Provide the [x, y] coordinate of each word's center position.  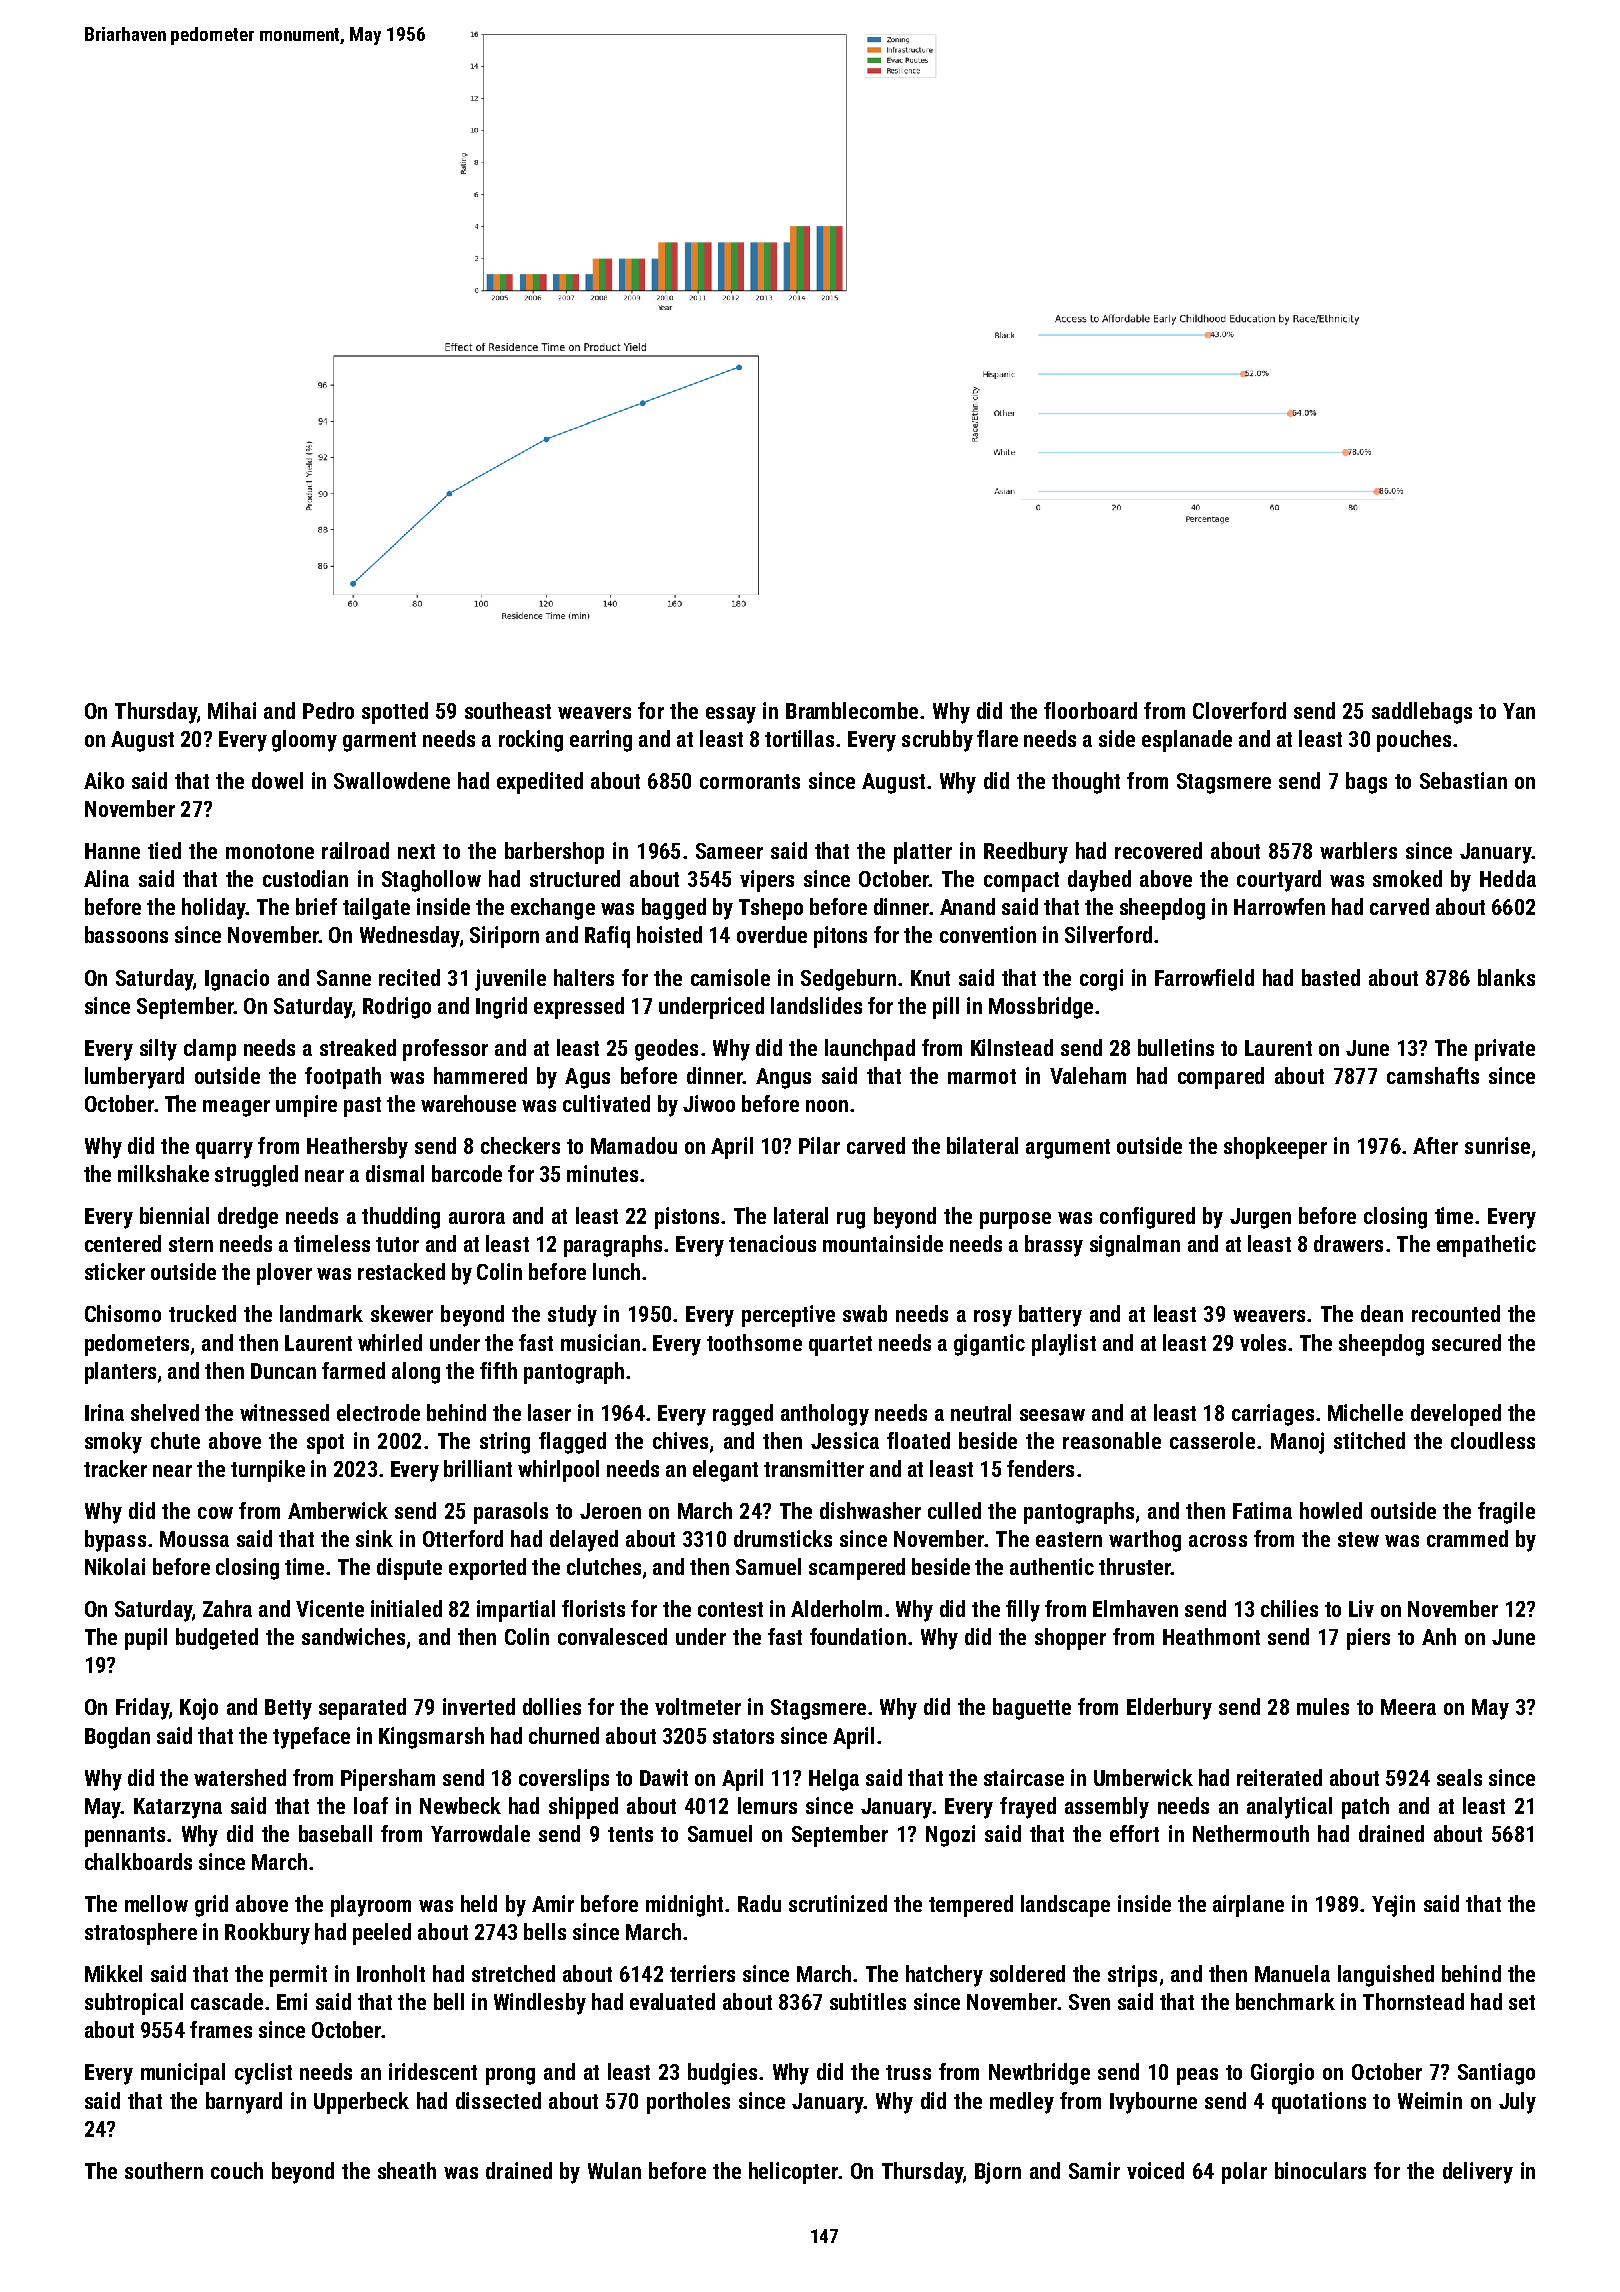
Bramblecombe [852, 710]
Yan [1519, 711]
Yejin [1393, 1906]
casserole [1212, 1440]
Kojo [199, 1709]
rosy [993, 1318]
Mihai [232, 710]
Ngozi [950, 1836]
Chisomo [123, 1313]
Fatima [1262, 1510]
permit [298, 1976]
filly [1023, 1611]
